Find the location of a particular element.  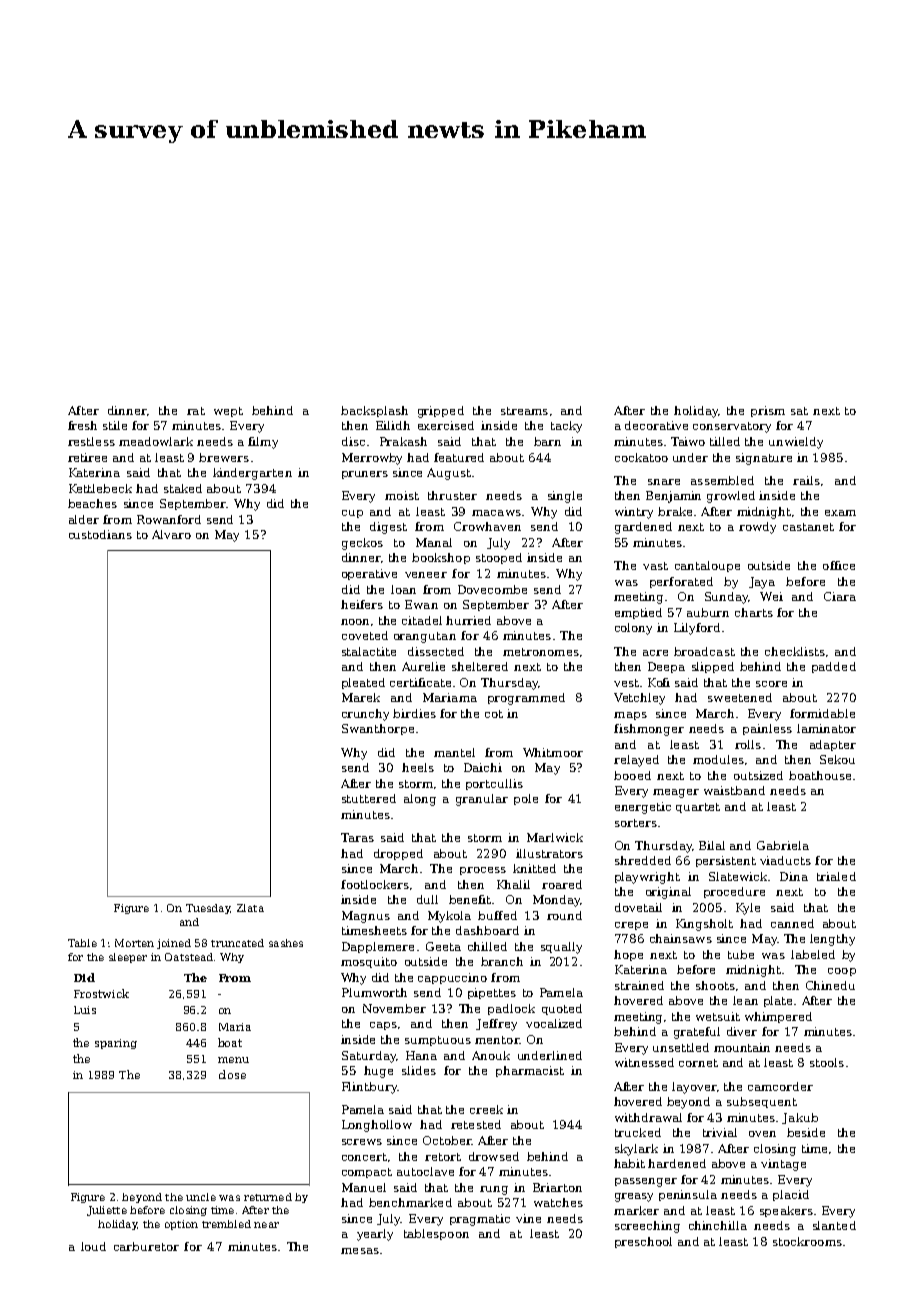

pipettes is located at coordinates (492, 993).
